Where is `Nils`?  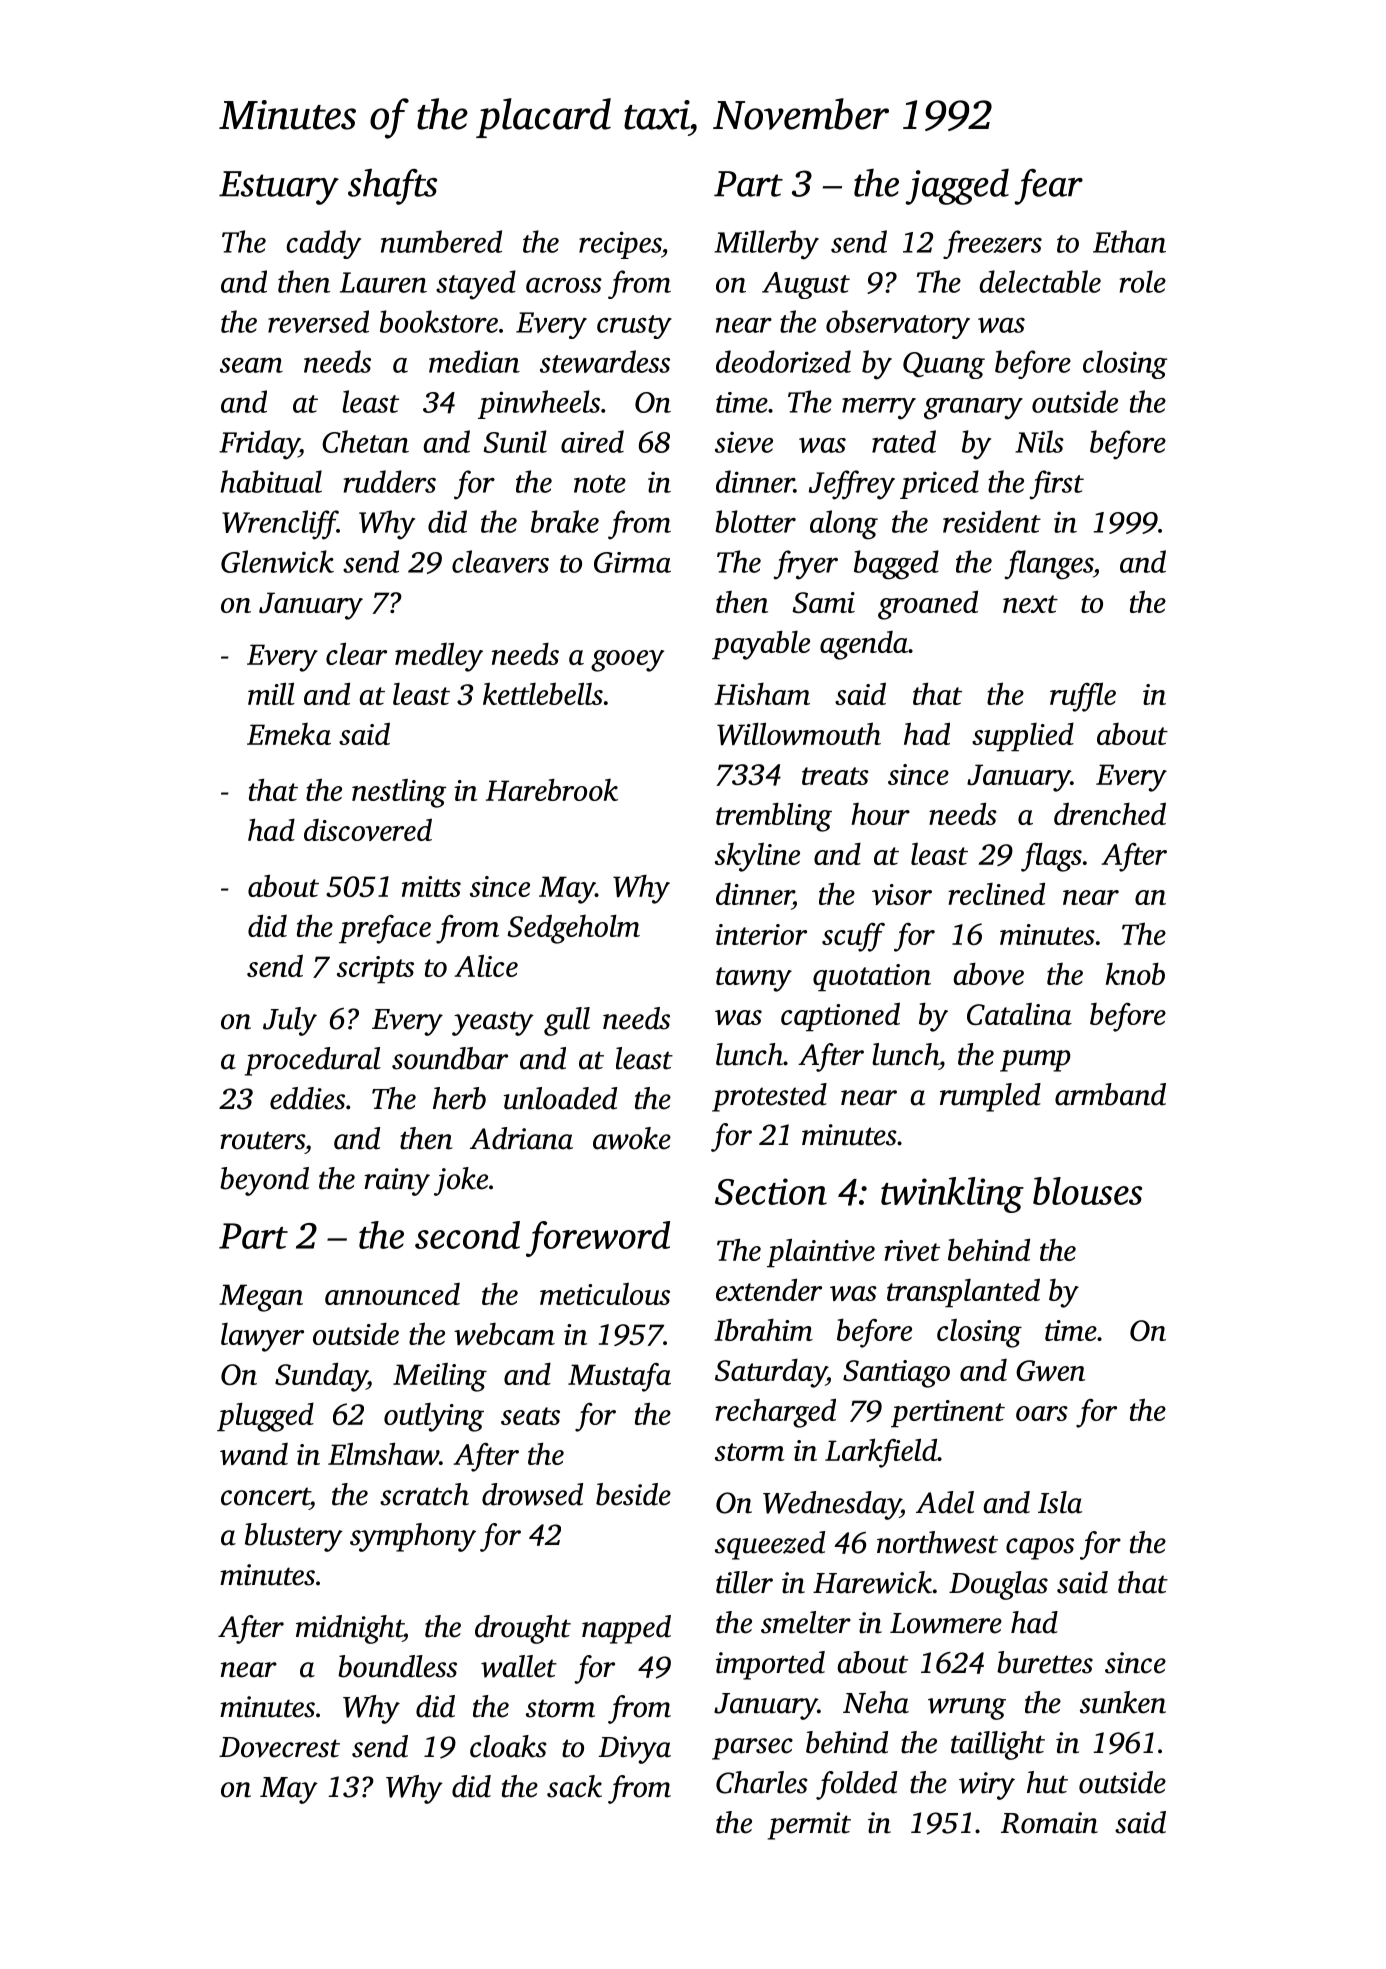
Nils is located at coordinates (1039, 441).
